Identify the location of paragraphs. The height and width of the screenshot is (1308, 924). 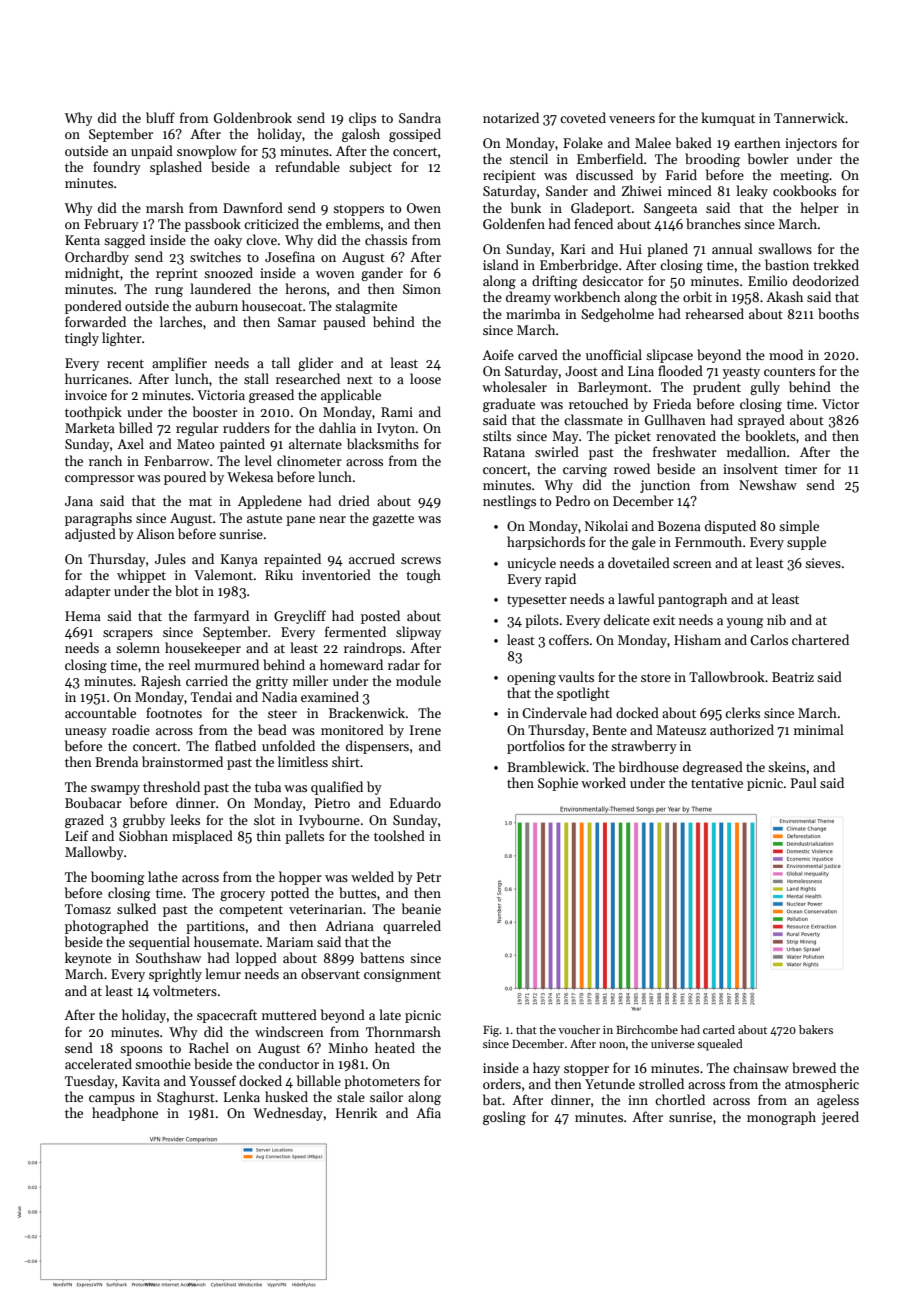
(98, 519).
